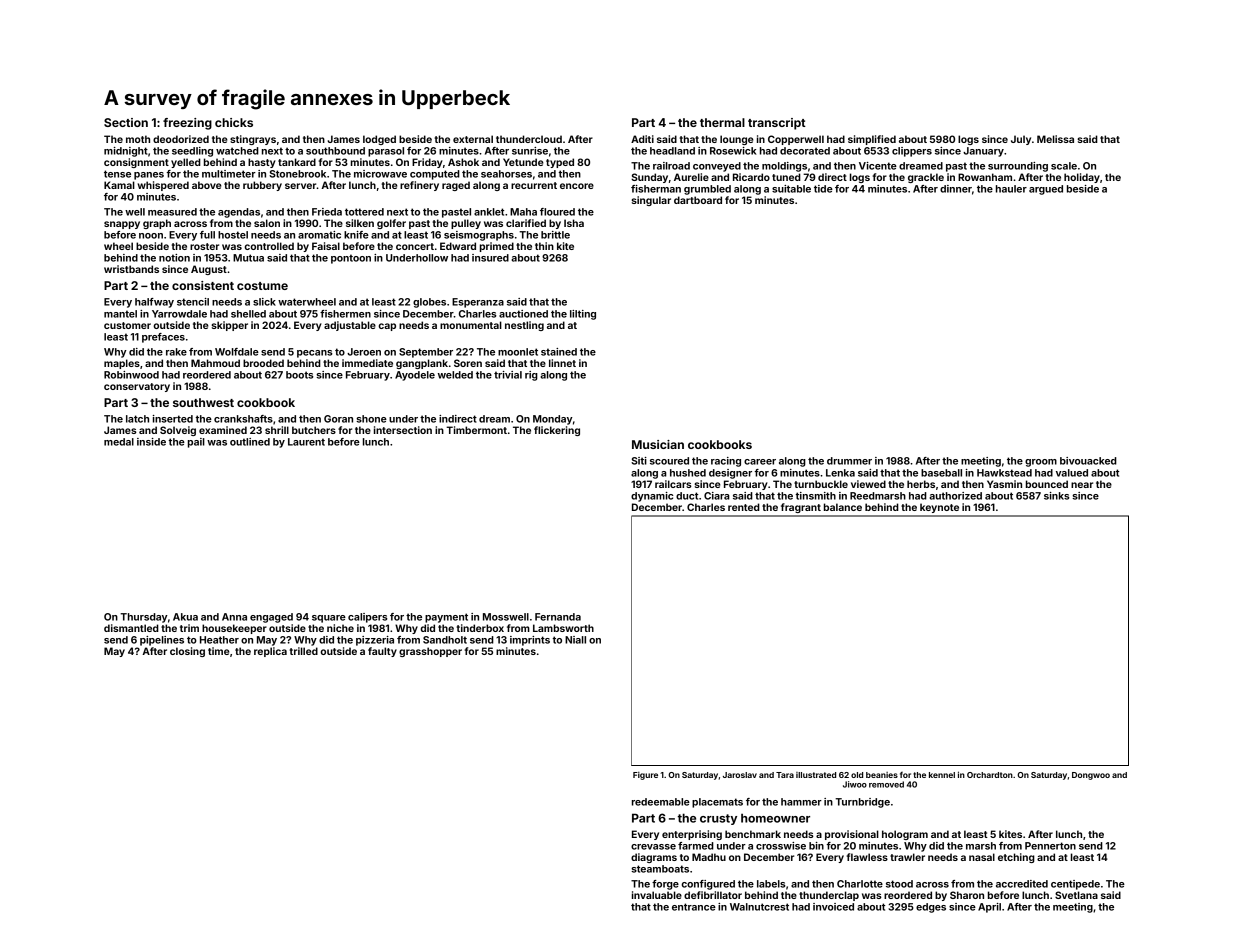 This screenshot has width=1233, height=952. What do you see at coordinates (931, 908) in the screenshot?
I see `edges` at bounding box center [931, 908].
